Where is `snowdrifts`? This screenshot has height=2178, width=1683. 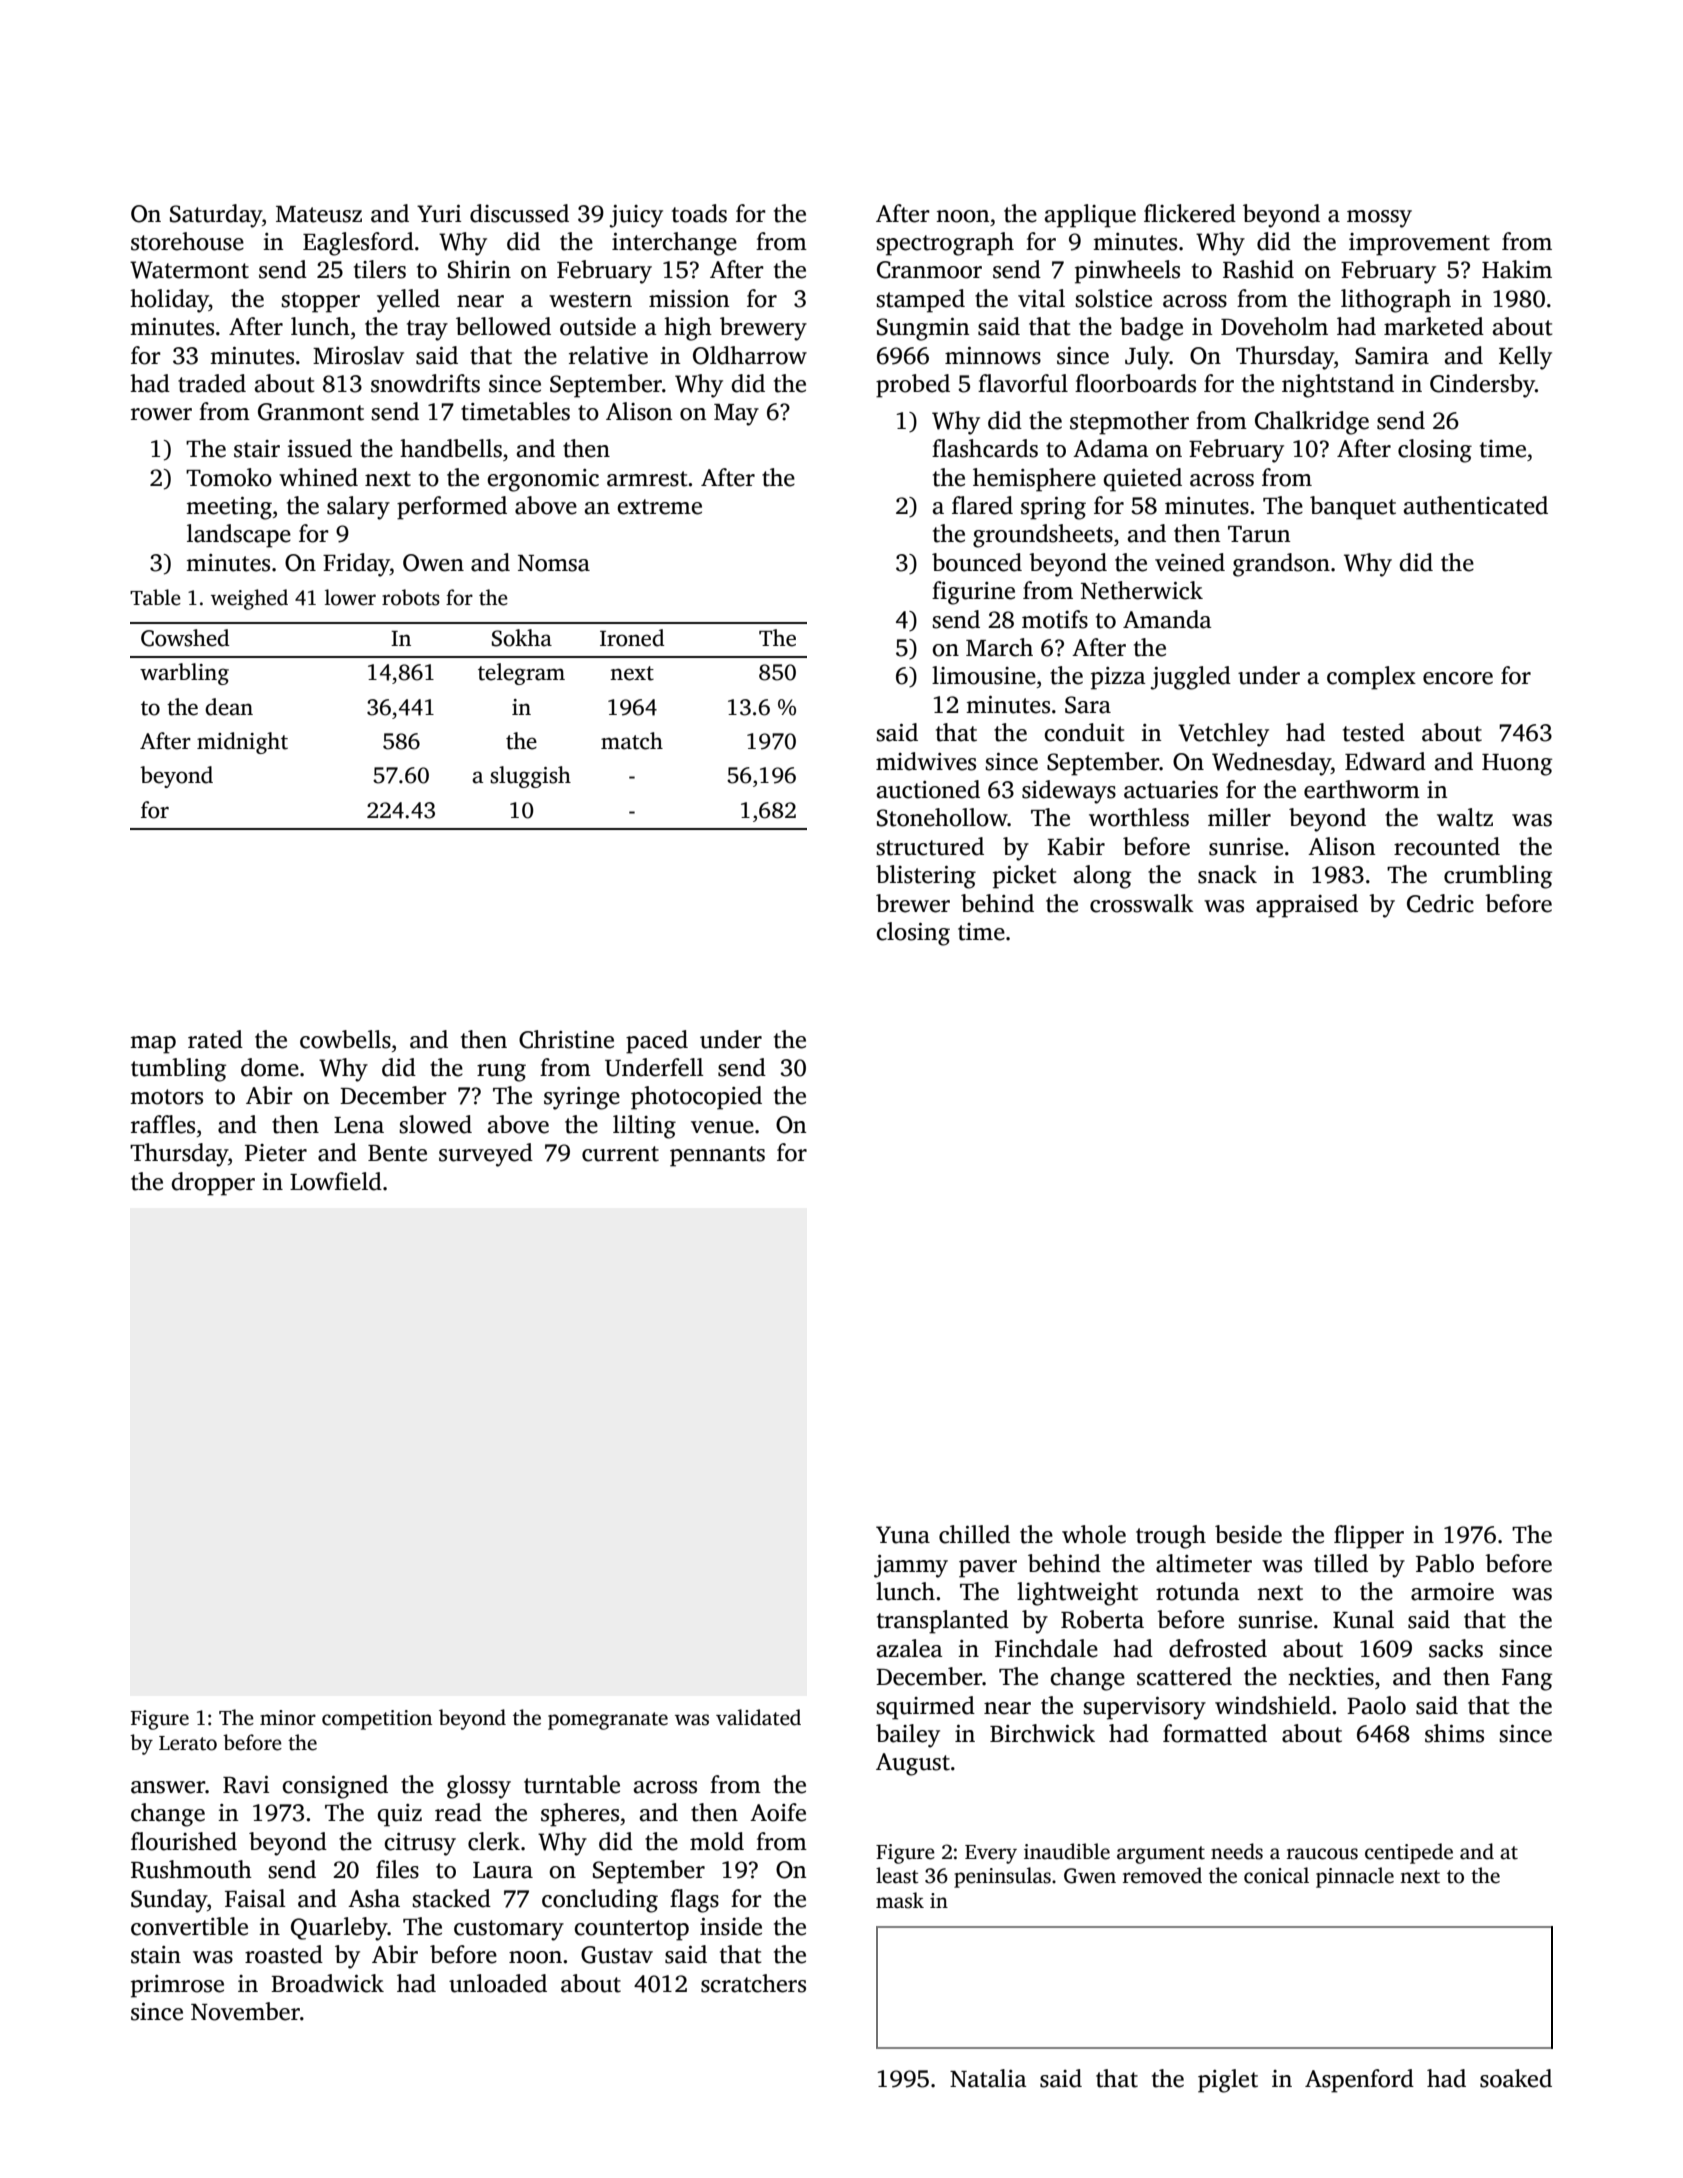
snowdrifts is located at coordinates (425, 383).
